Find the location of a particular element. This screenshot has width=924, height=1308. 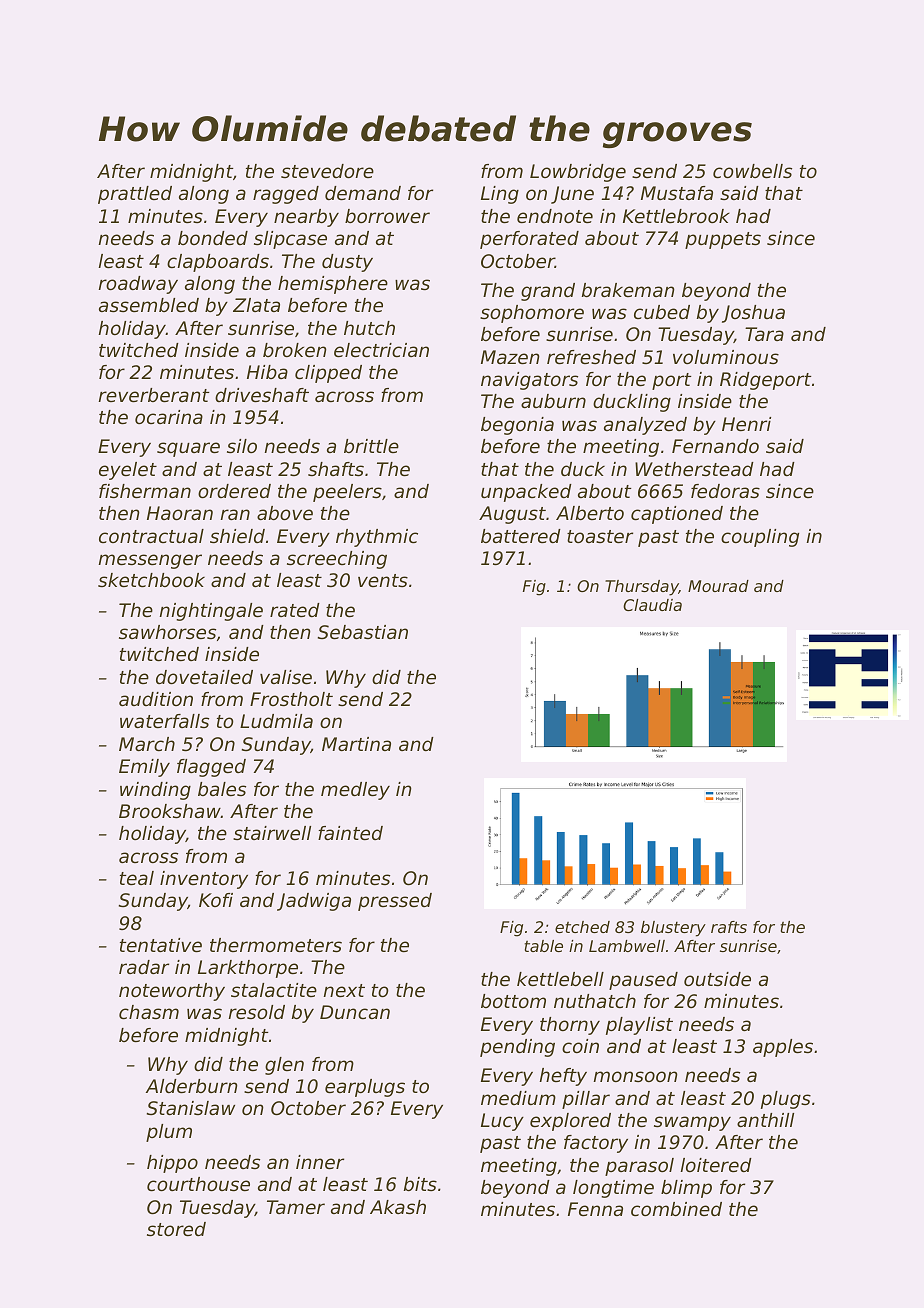

begonia is located at coordinates (517, 426).
